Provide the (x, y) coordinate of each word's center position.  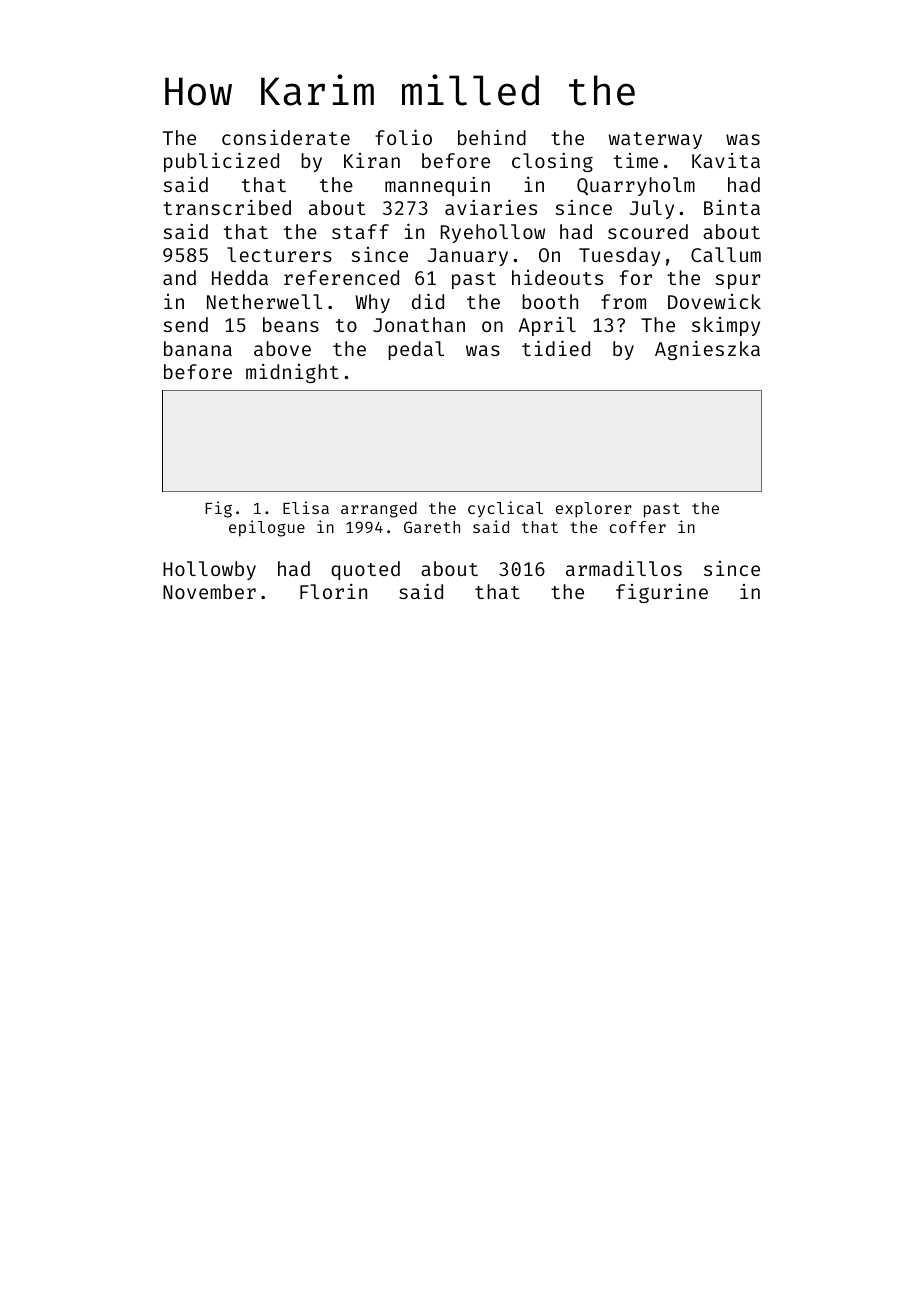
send (186, 324)
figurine (662, 593)
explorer (594, 510)
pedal (416, 350)
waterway (655, 140)
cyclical (505, 509)
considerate (286, 137)
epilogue (267, 528)
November (209, 591)
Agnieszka (707, 350)
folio (403, 137)
